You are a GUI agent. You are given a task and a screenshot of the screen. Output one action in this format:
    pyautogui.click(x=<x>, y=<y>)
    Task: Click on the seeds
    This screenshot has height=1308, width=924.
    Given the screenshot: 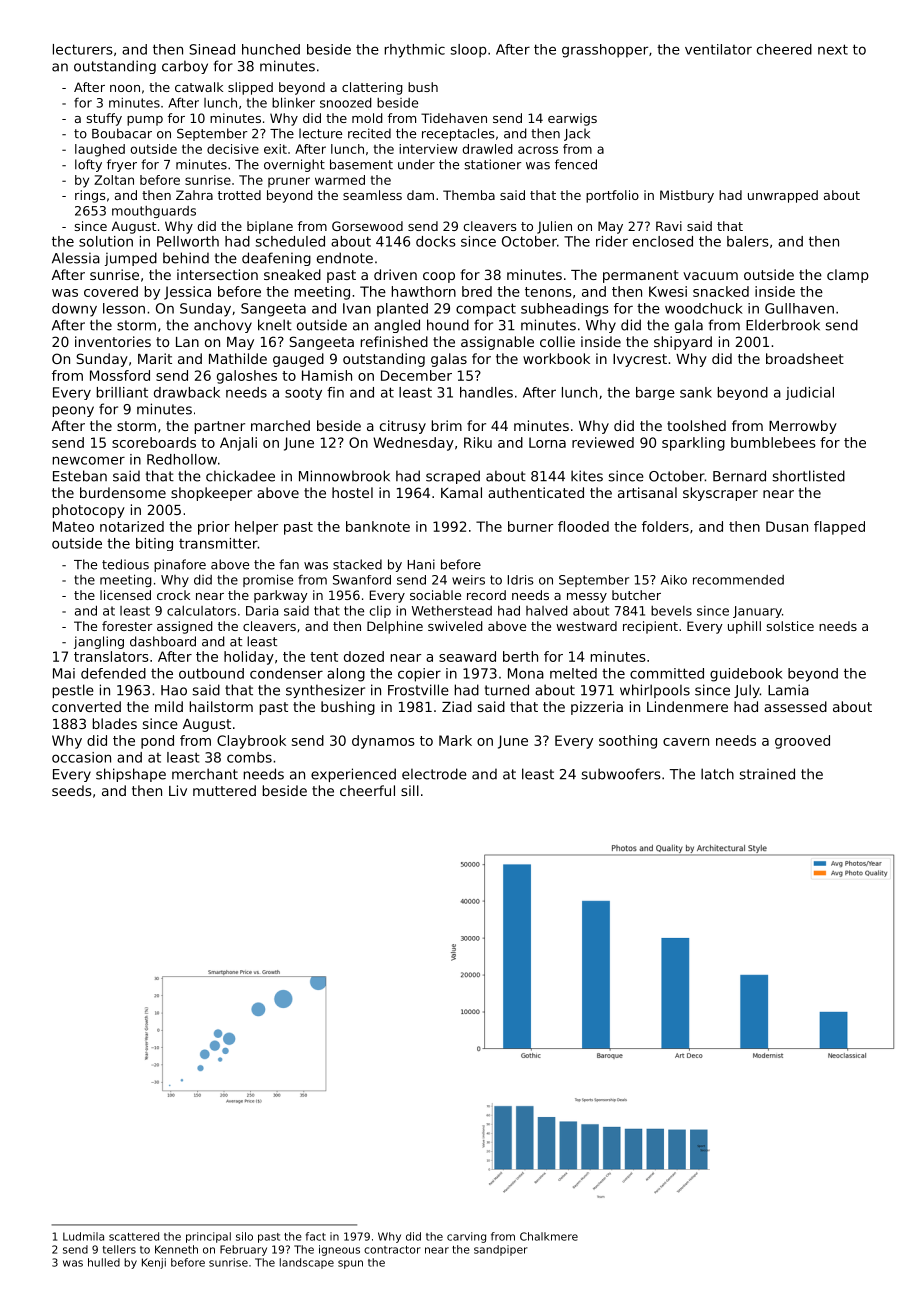 What is the action you would take?
    pyautogui.click(x=72, y=790)
